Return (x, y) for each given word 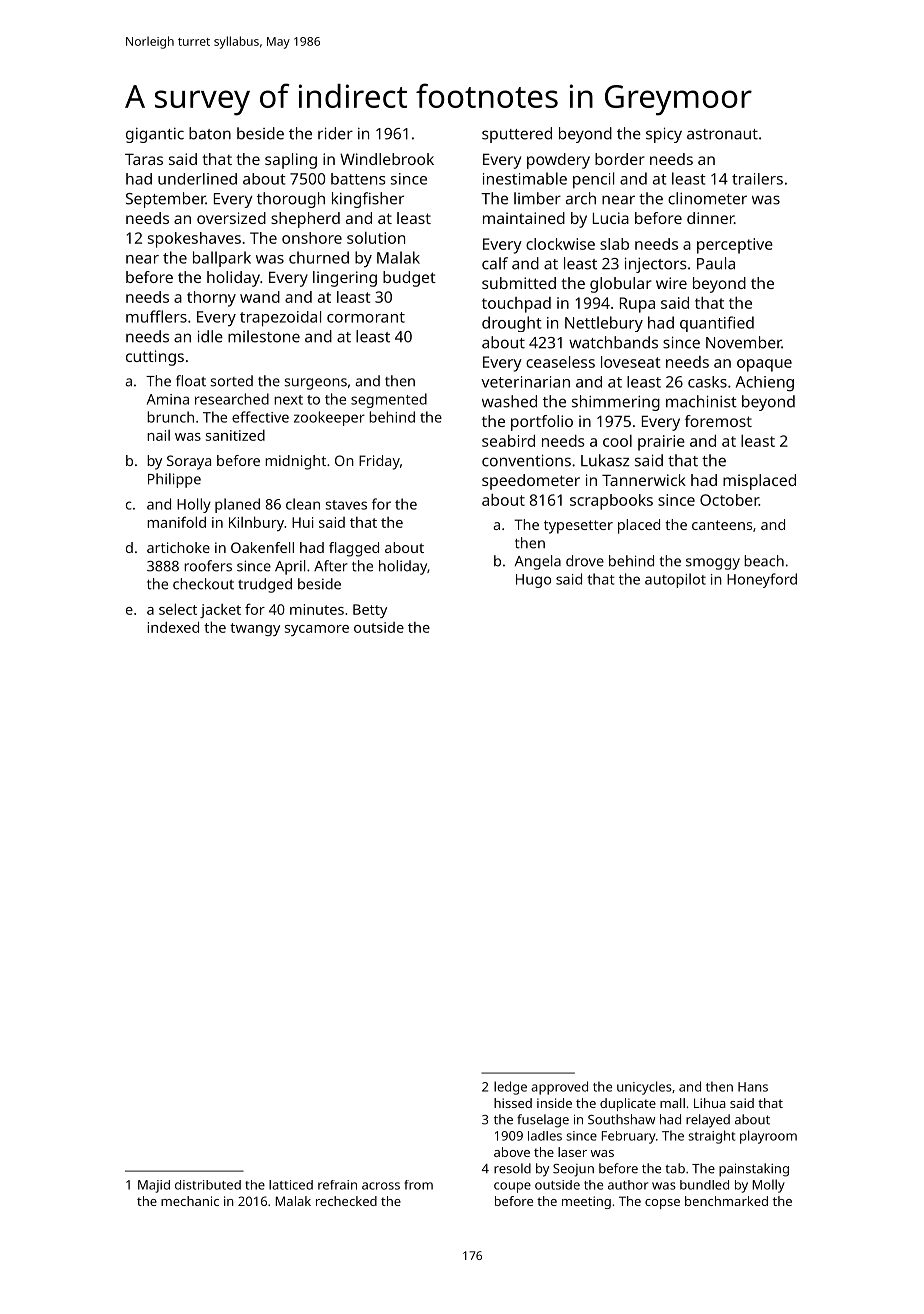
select (178, 609)
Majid (154, 1186)
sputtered (517, 135)
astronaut (722, 134)
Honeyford (762, 580)
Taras (144, 159)
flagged (354, 549)
